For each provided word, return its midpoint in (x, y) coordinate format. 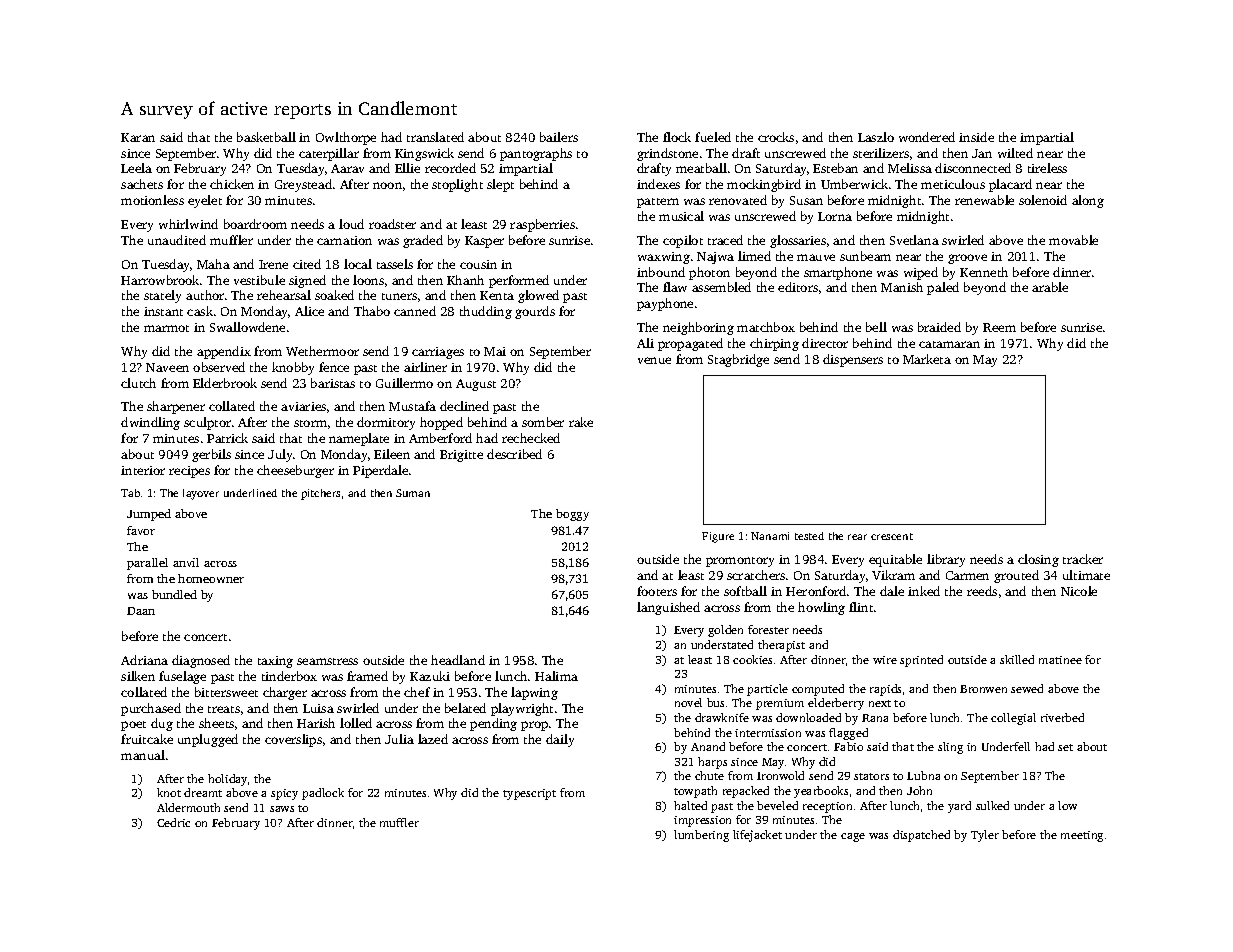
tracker (1083, 559)
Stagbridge (738, 360)
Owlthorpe (346, 138)
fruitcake (147, 739)
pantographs (536, 154)
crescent (892, 536)
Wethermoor (322, 351)
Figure (718, 537)
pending (493, 724)
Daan (141, 611)
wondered (927, 137)
